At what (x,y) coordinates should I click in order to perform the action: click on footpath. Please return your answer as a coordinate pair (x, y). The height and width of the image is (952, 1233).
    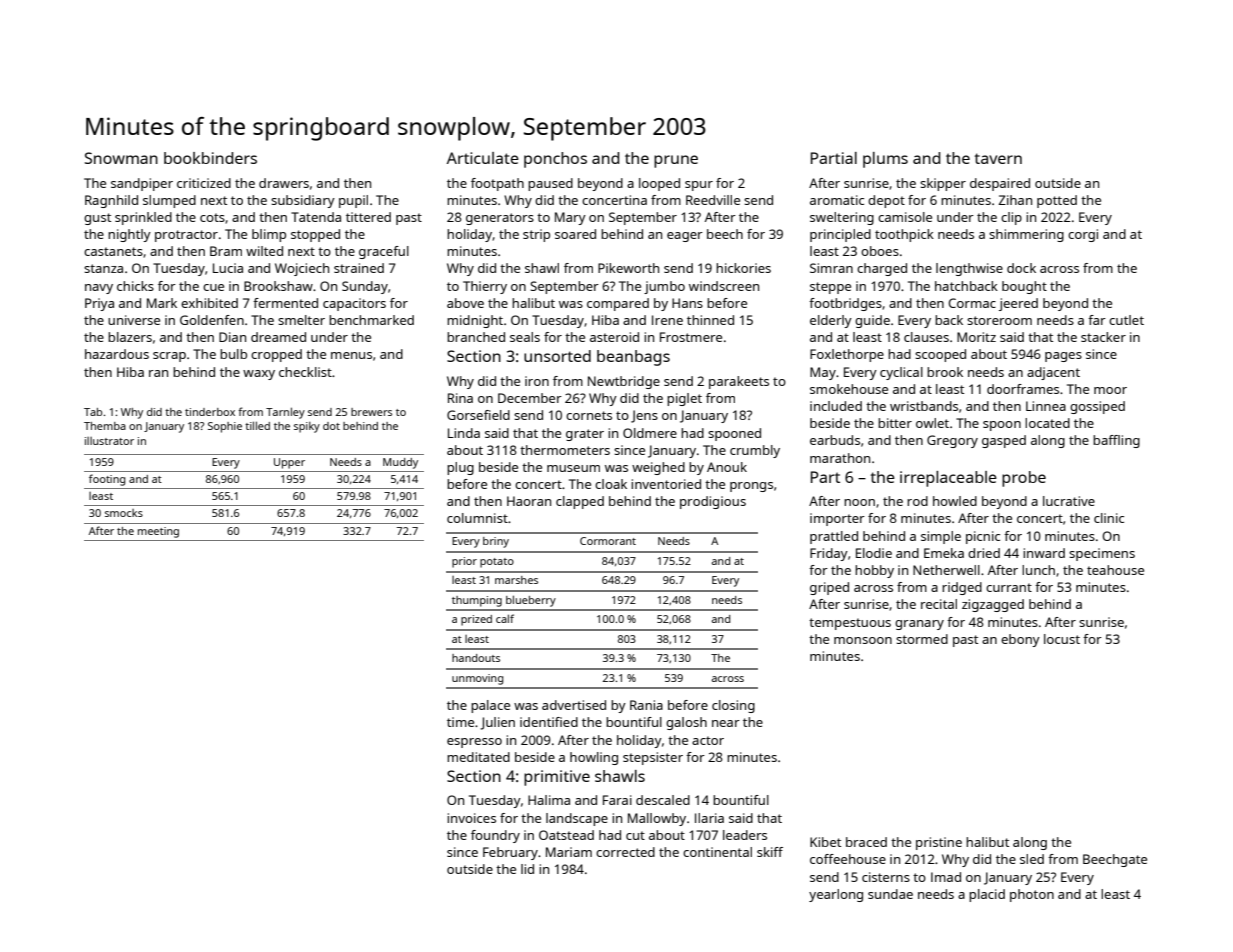
    Looking at the image, I should click on (497, 184).
